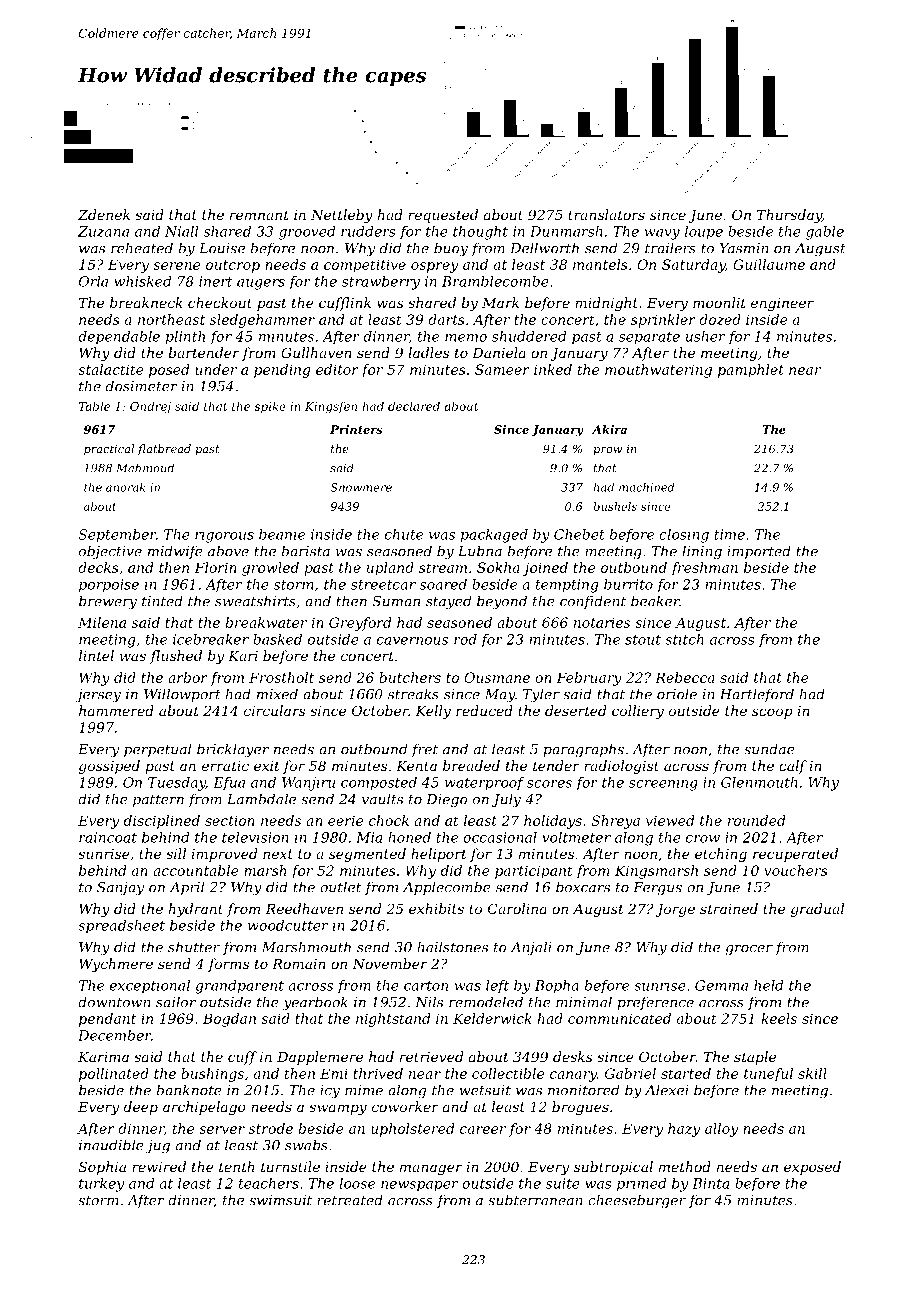 The image size is (924, 1308). I want to click on rewired, so click(159, 1166).
